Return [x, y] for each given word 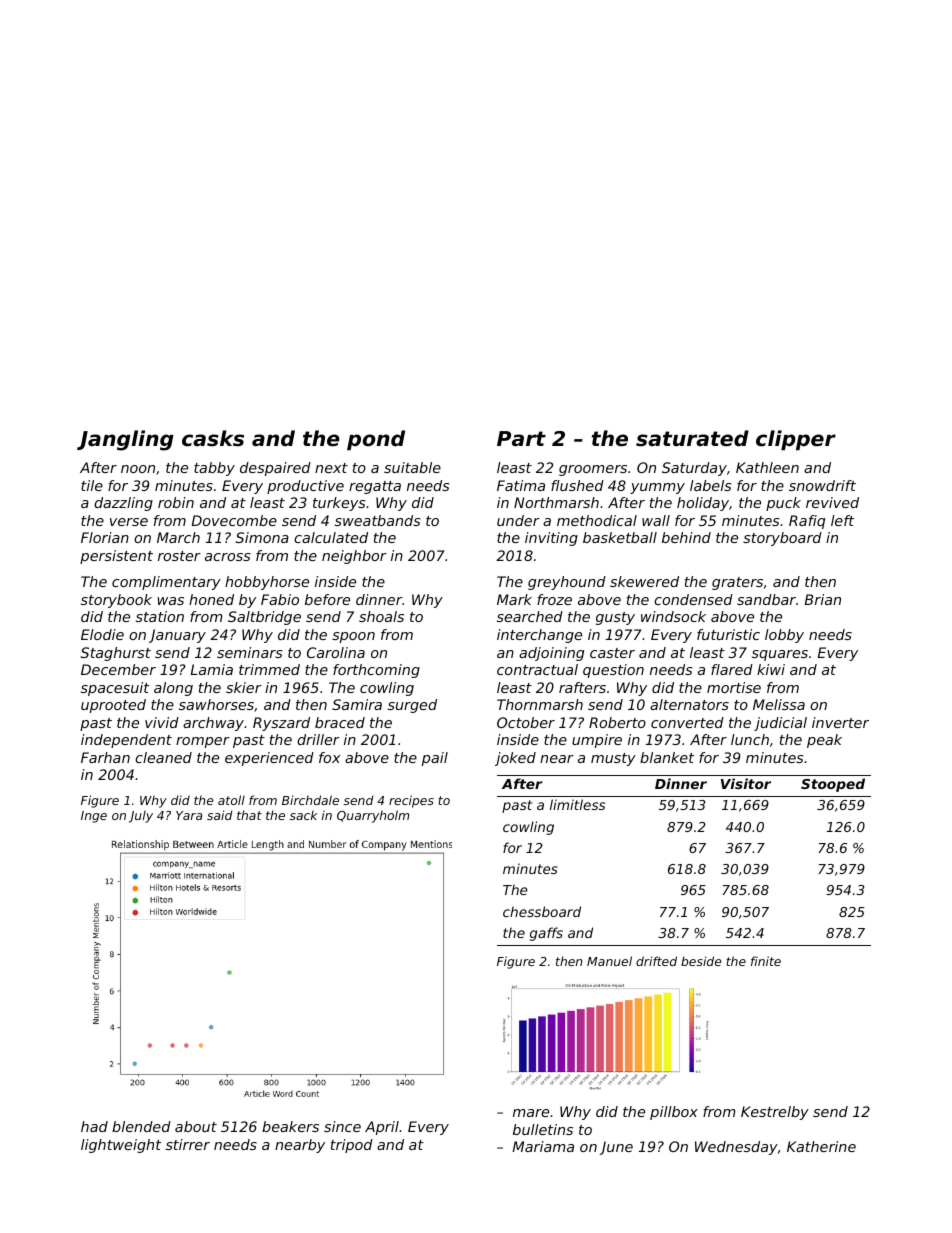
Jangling [125, 440]
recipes [411, 801]
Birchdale [310, 800]
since [342, 1126]
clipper [796, 440]
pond [376, 440]
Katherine [821, 1146]
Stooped [833, 785]
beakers [290, 1126]
